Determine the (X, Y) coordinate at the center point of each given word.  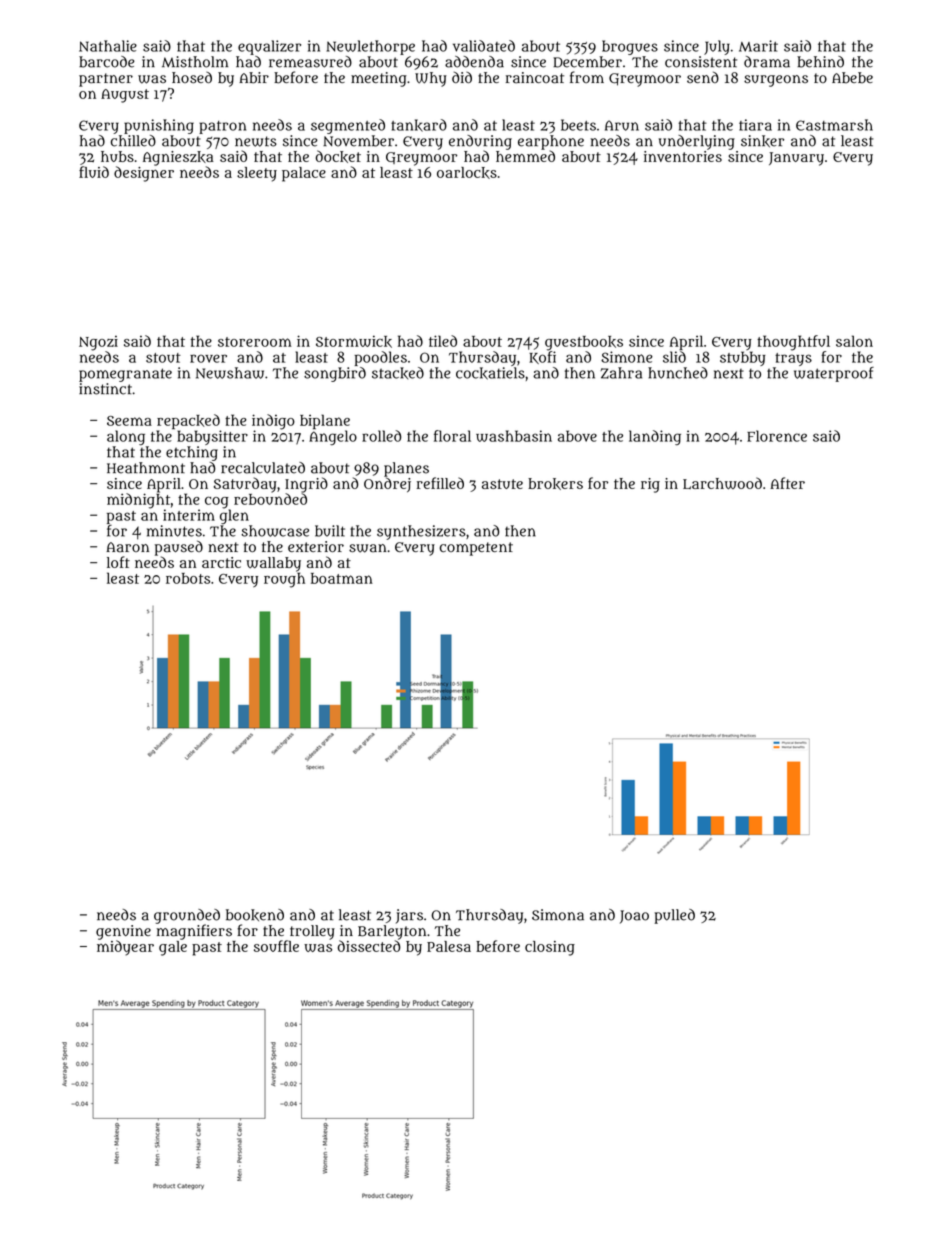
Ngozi (98, 343)
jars (409, 916)
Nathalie (108, 46)
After (787, 483)
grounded (187, 916)
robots (188, 578)
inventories (683, 156)
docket (338, 156)
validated (484, 46)
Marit (758, 46)
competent (476, 549)
